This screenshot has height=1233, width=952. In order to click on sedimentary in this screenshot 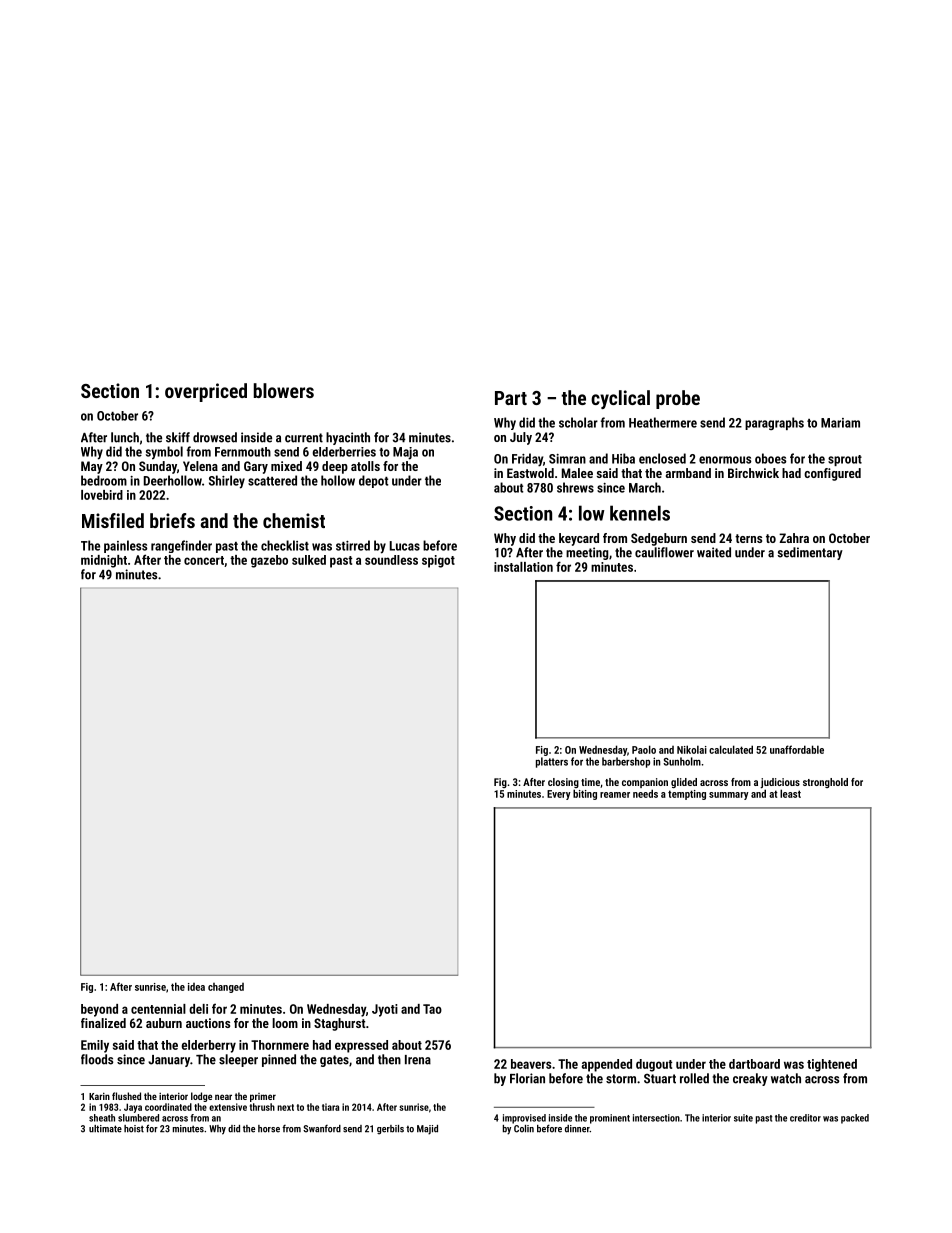, I will do `click(810, 553)`.
